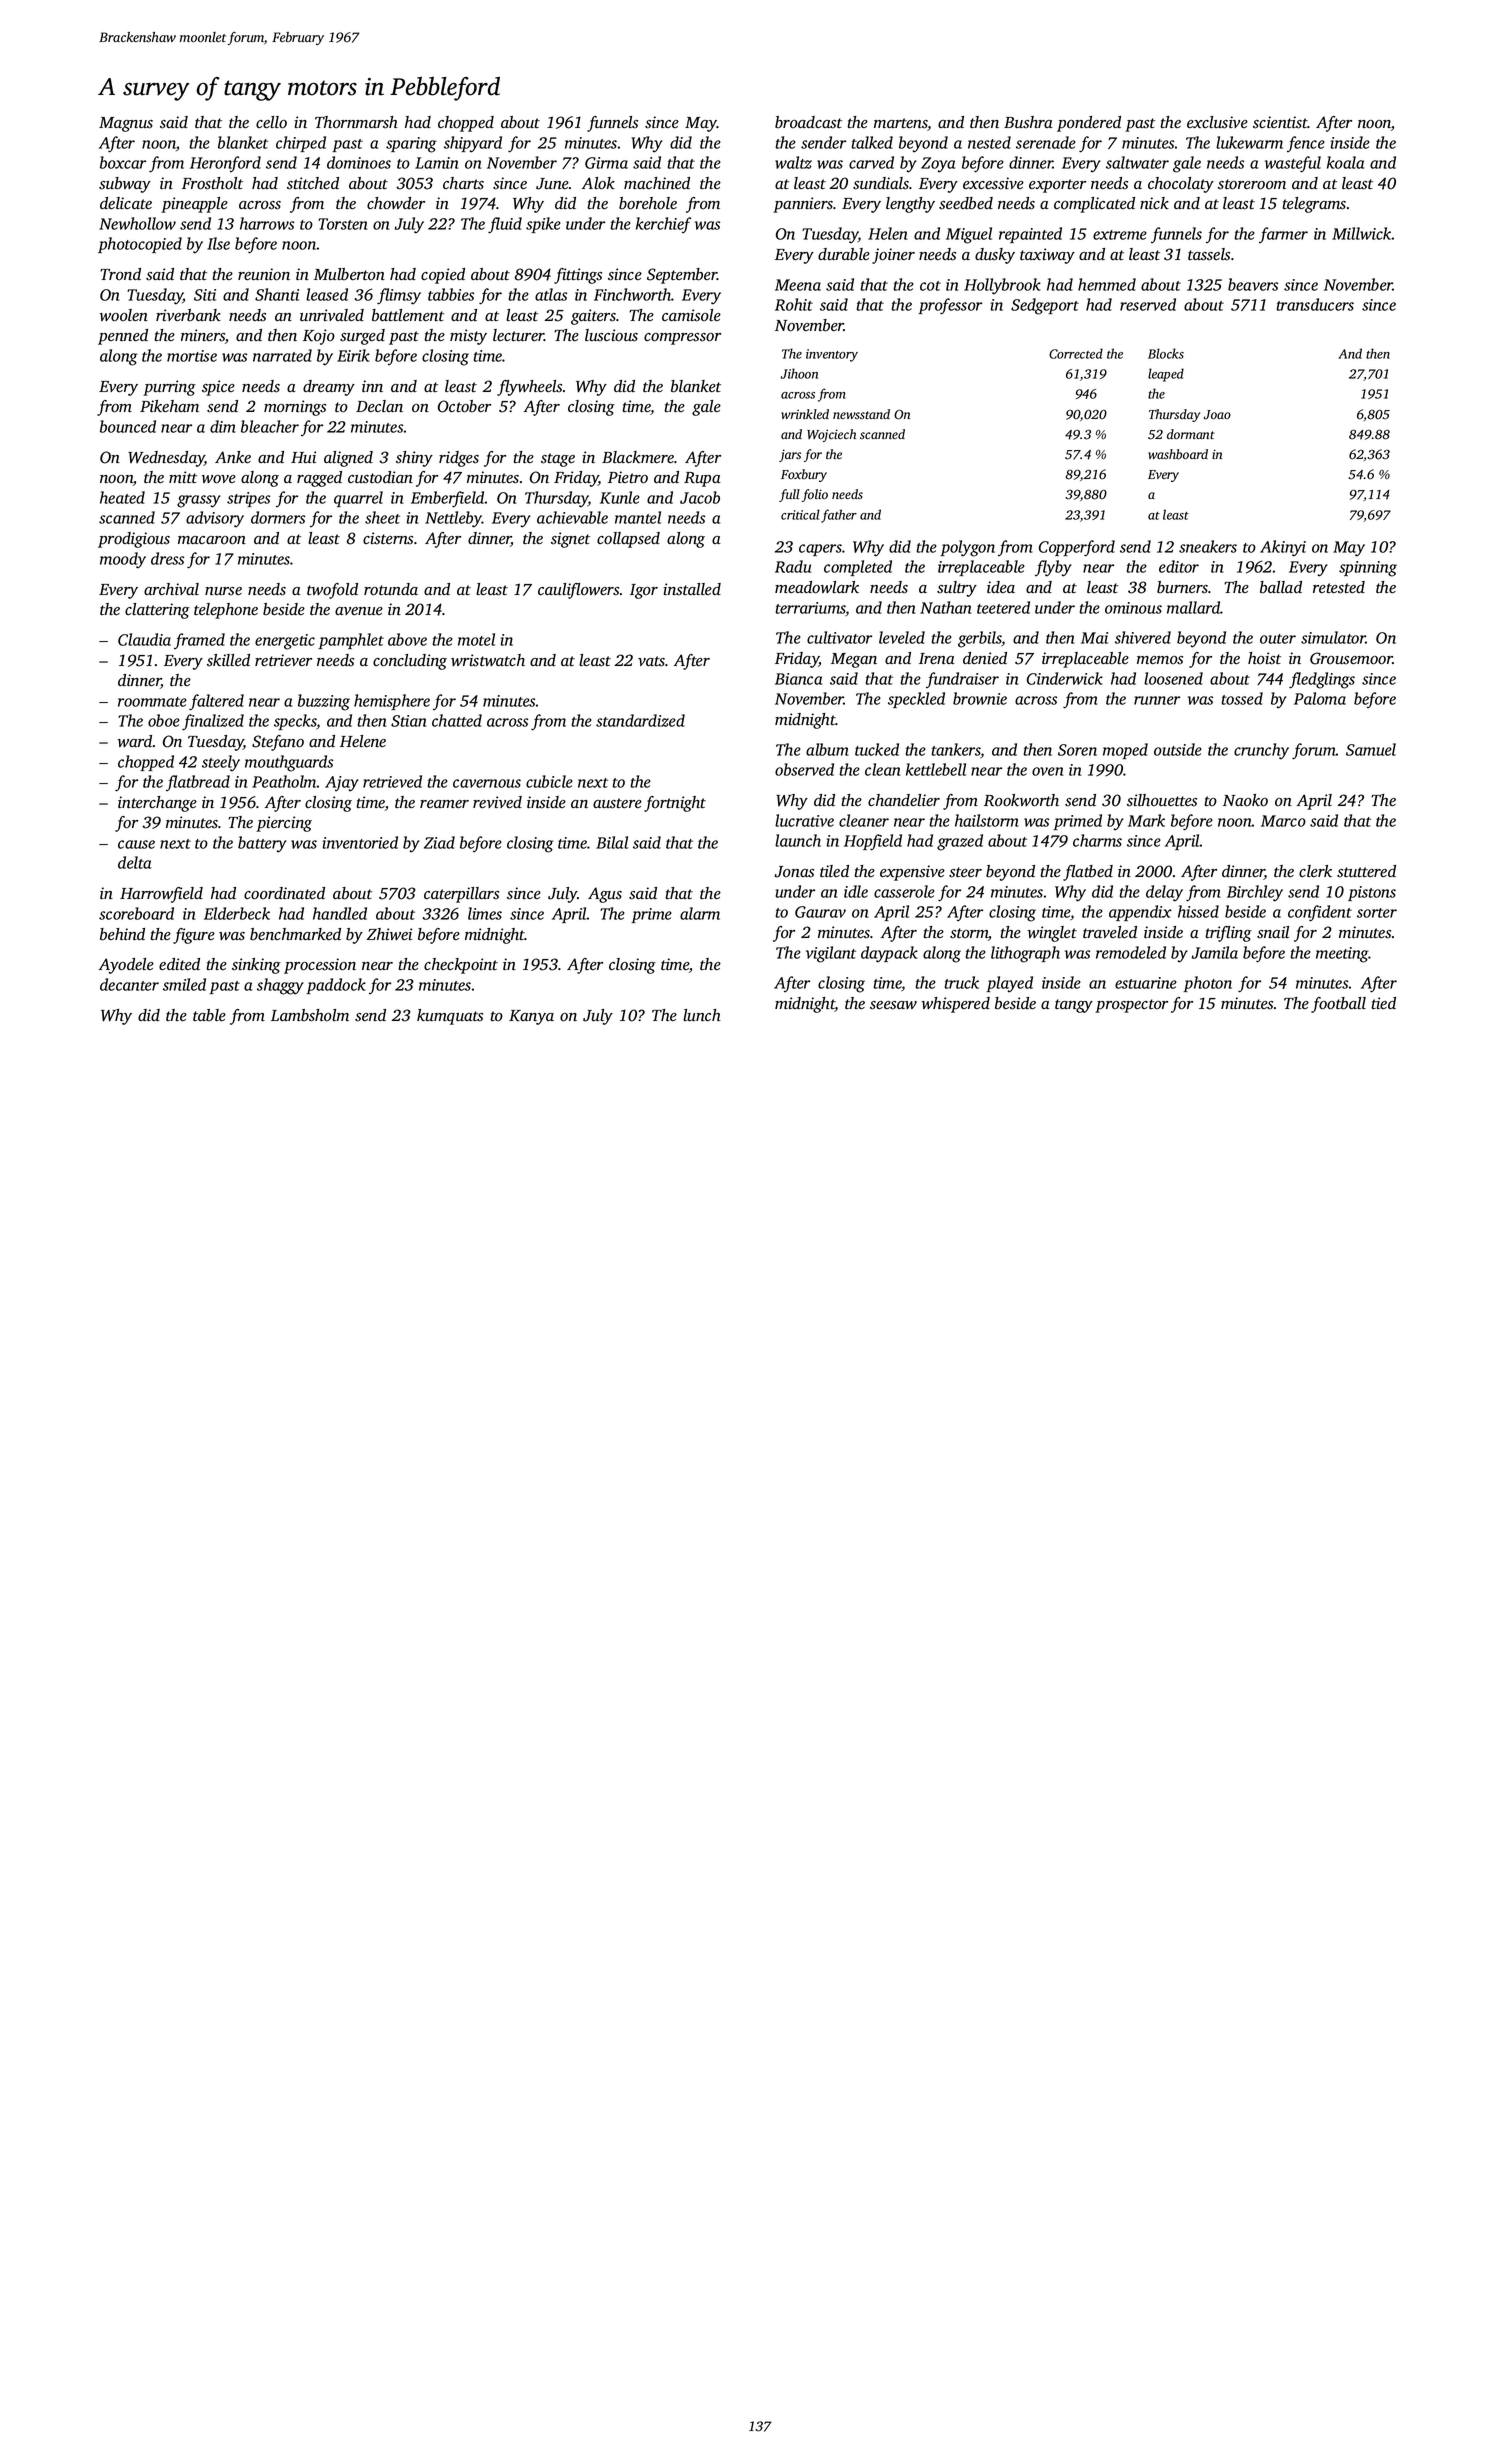  I want to click on delta, so click(134, 862).
